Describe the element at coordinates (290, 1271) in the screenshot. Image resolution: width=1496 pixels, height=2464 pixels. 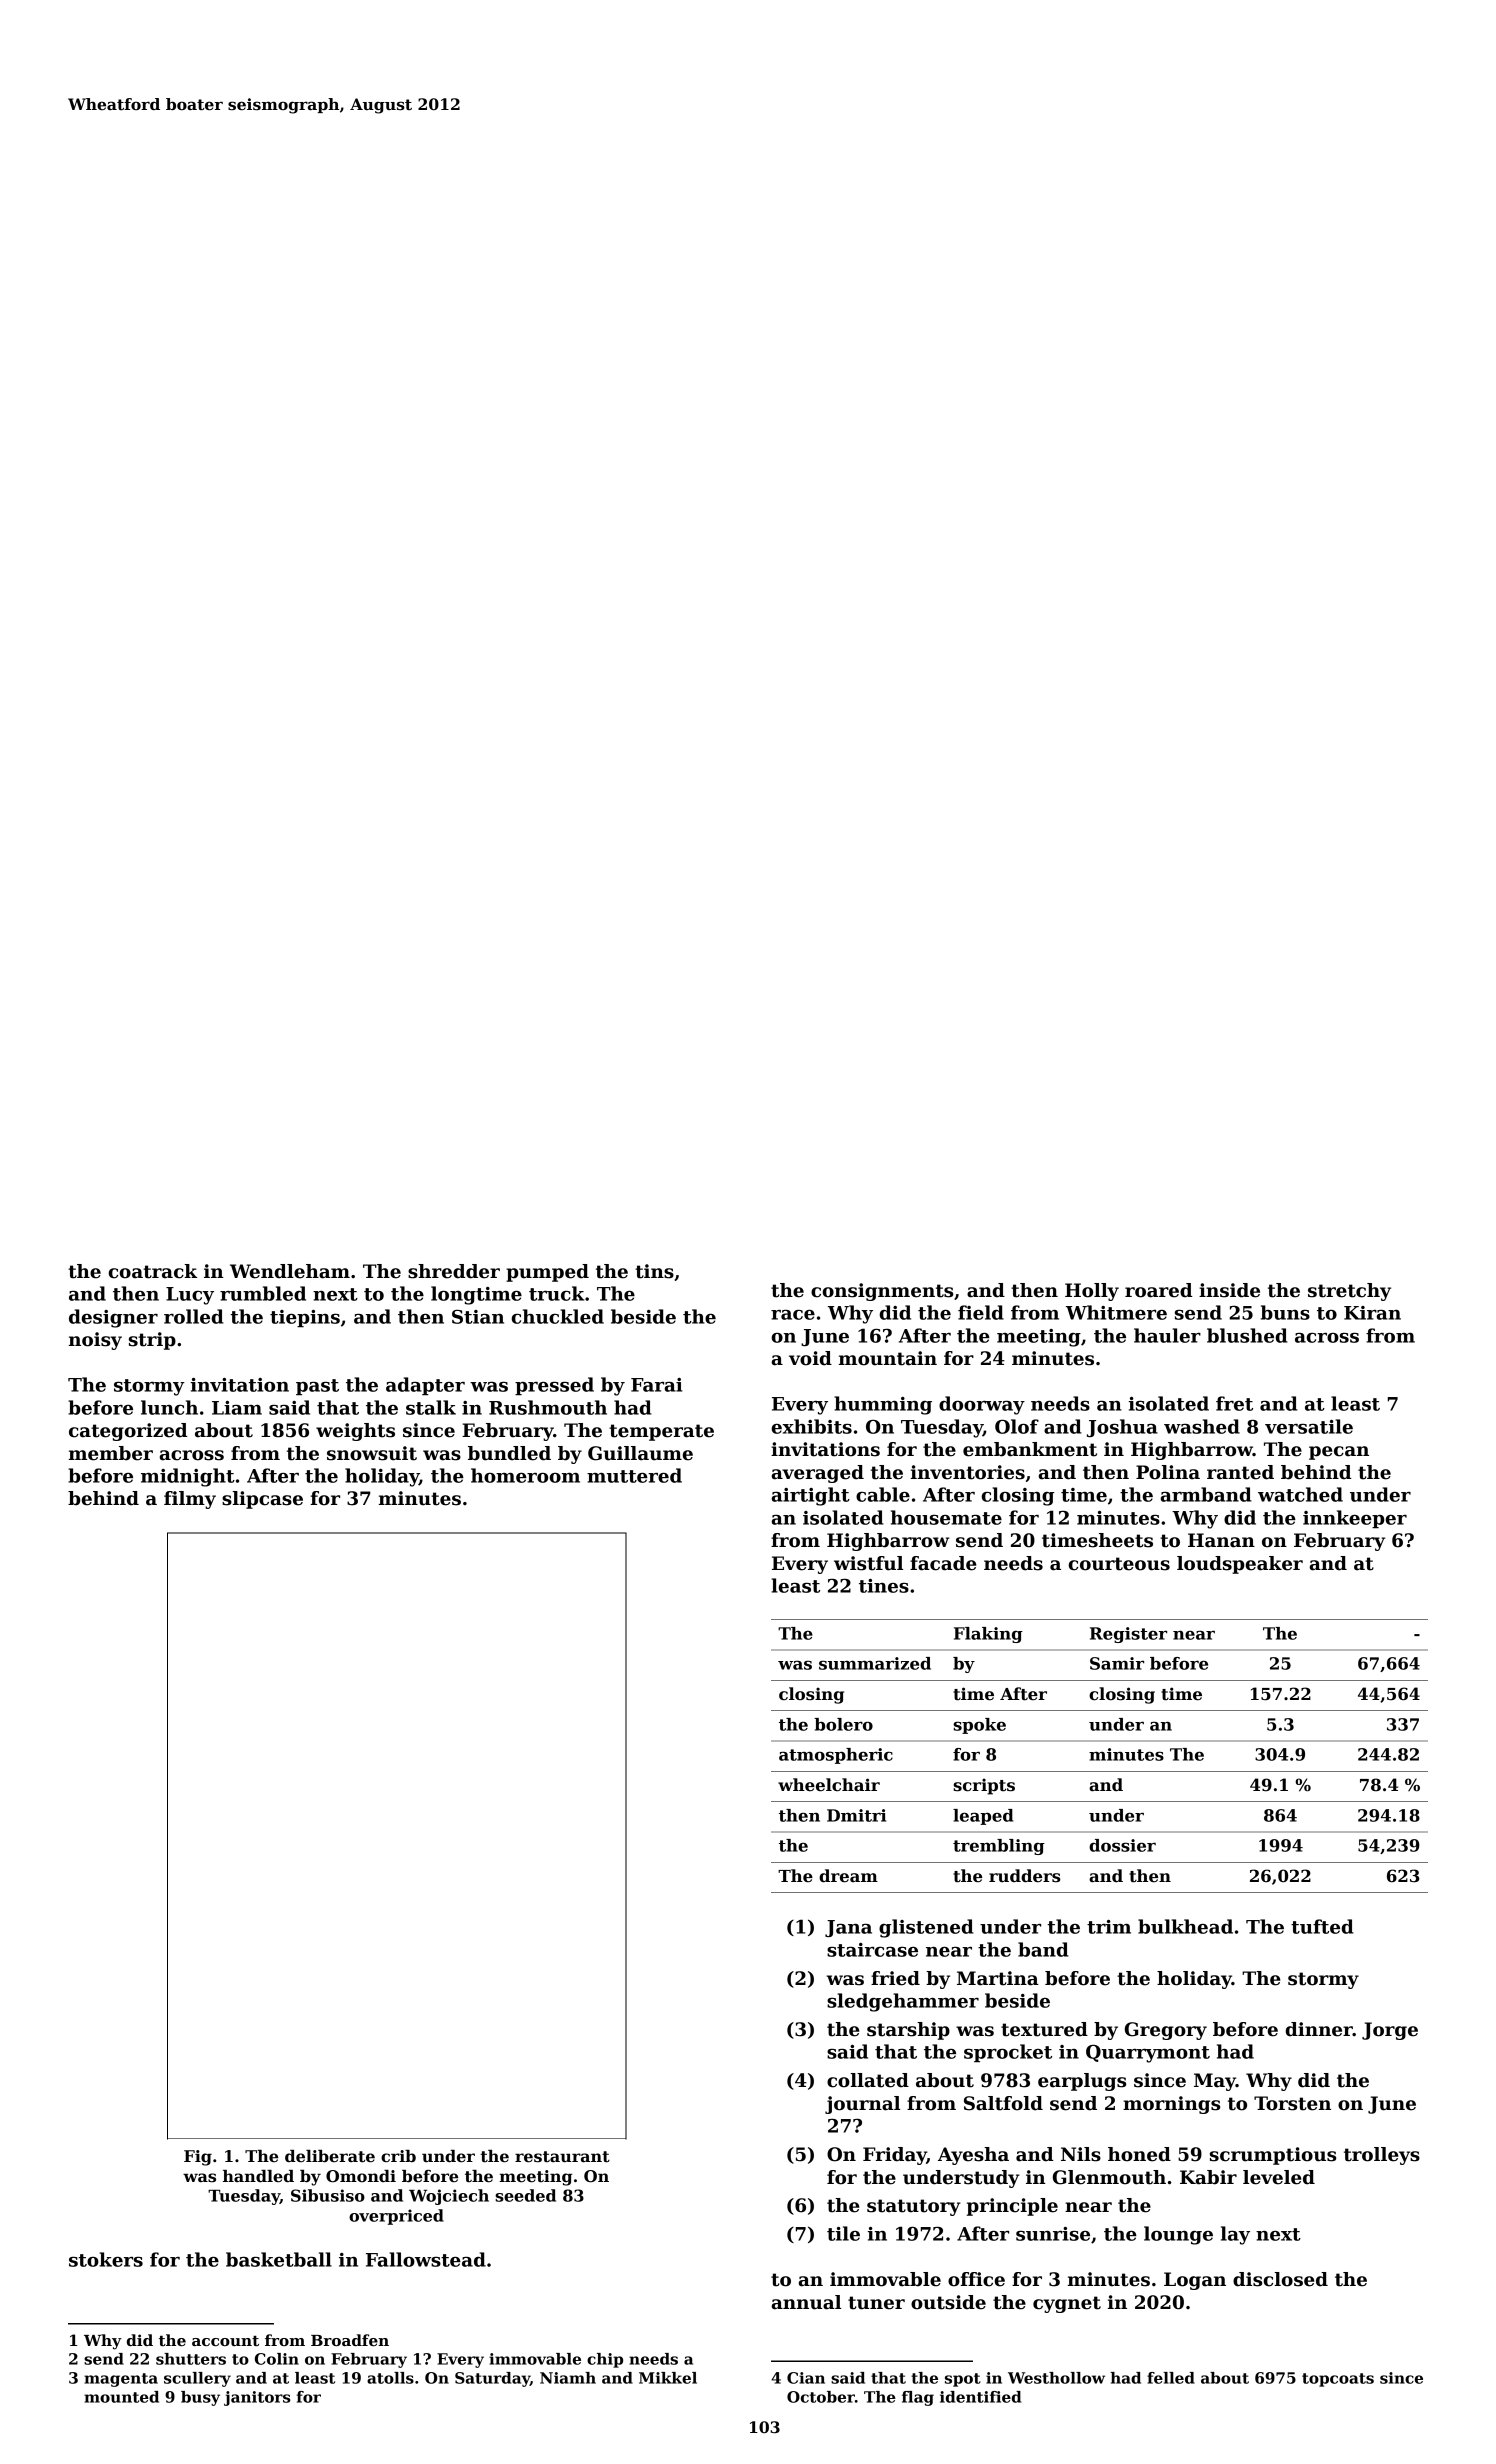
I see `Wendleham` at that location.
